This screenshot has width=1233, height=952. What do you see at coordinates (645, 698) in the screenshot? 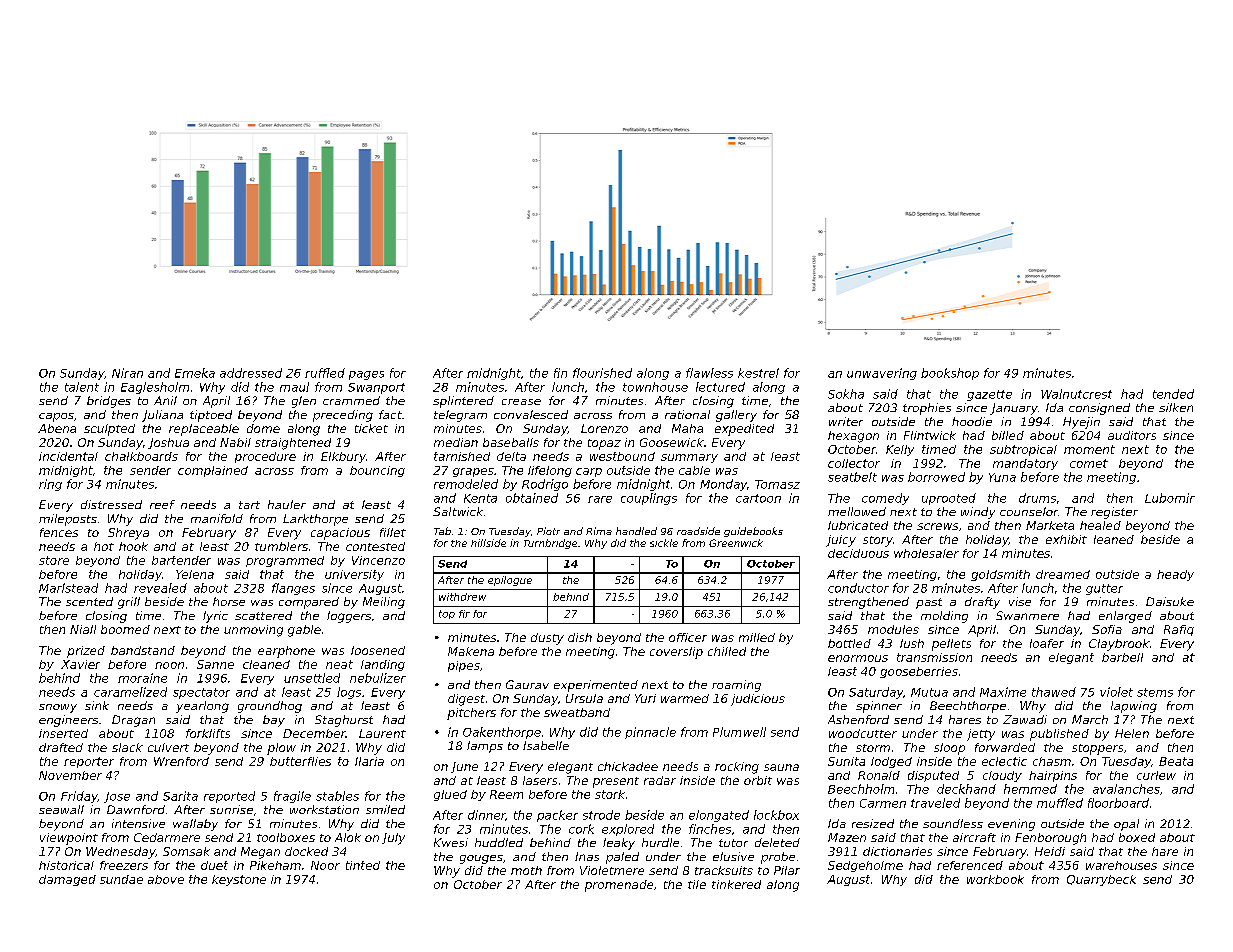
I see `Yuri` at bounding box center [645, 698].
